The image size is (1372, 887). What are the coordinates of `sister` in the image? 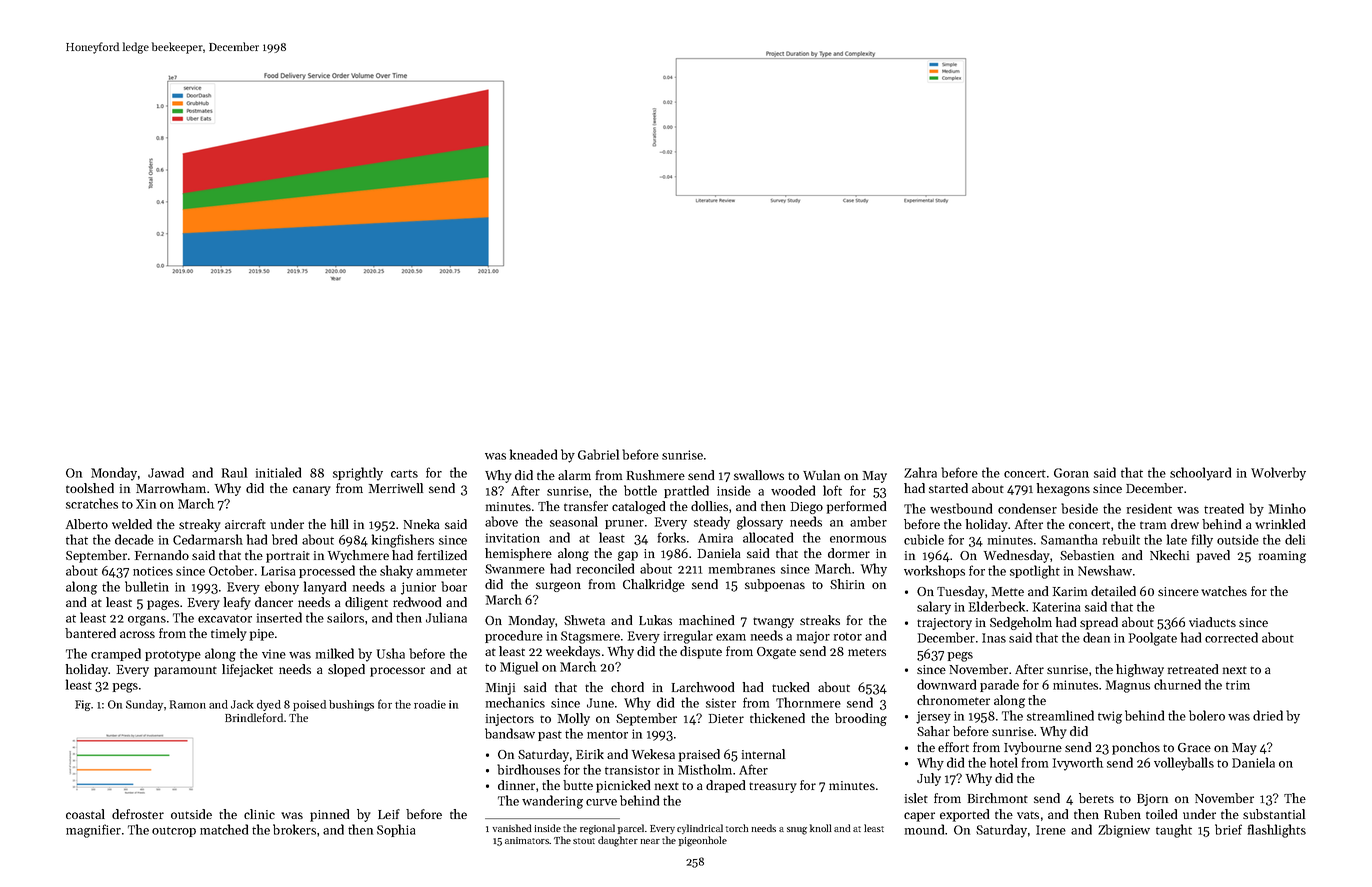 It's located at (721, 703).
